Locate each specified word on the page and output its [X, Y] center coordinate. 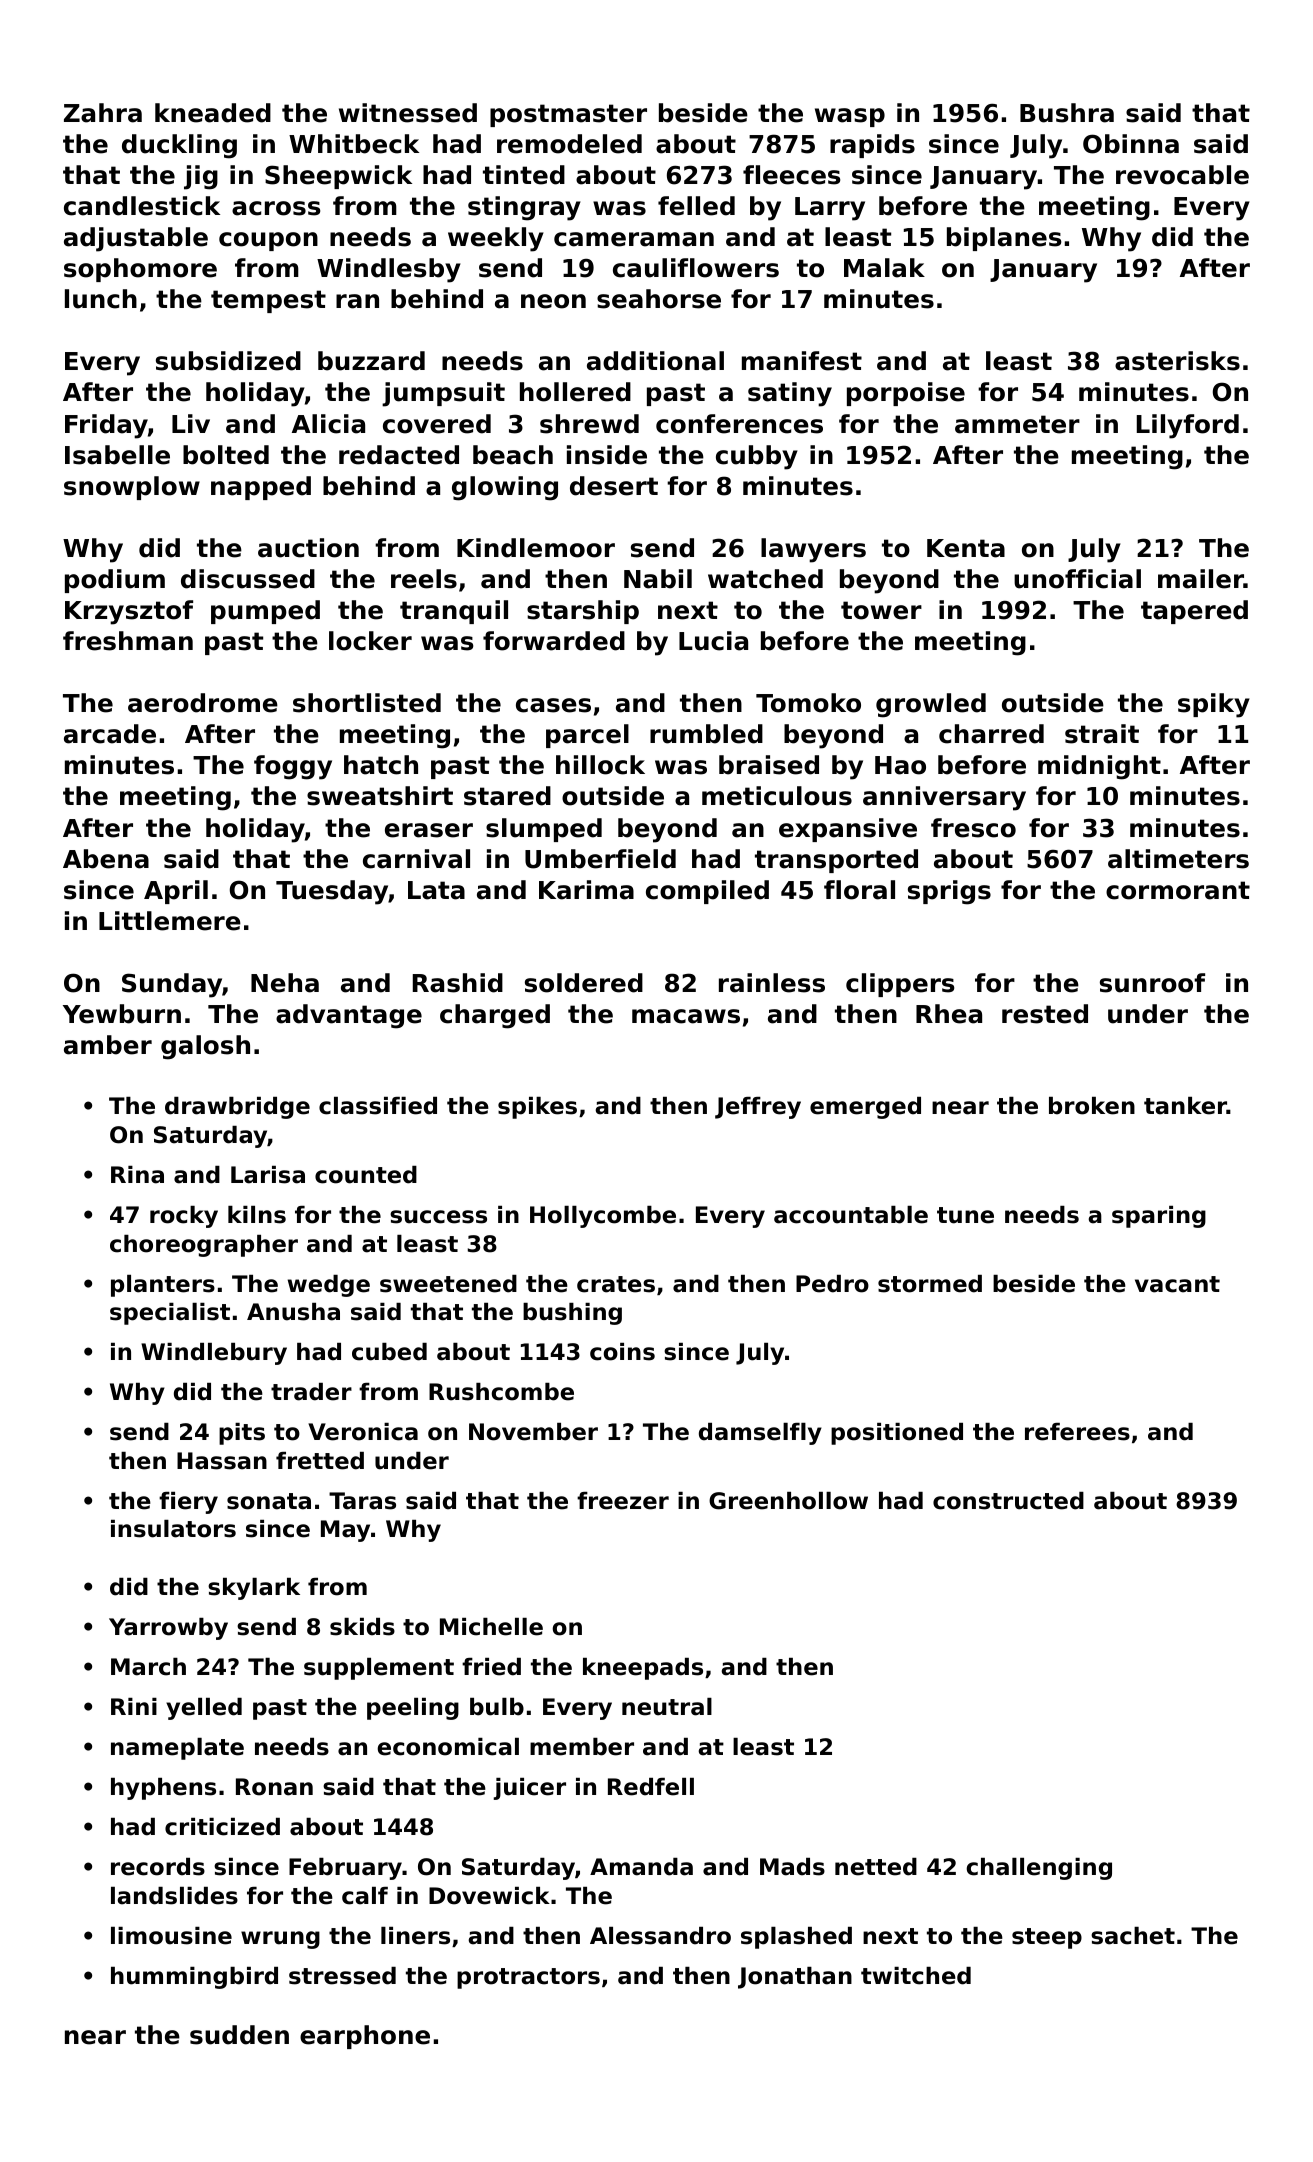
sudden [239, 2035]
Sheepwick [338, 177]
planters [163, 1286]
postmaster [568, 115]
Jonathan [795, 1978]
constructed [1008, 1501]
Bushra [1067, 113]
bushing [572, 1314]
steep [1047, 1938]
